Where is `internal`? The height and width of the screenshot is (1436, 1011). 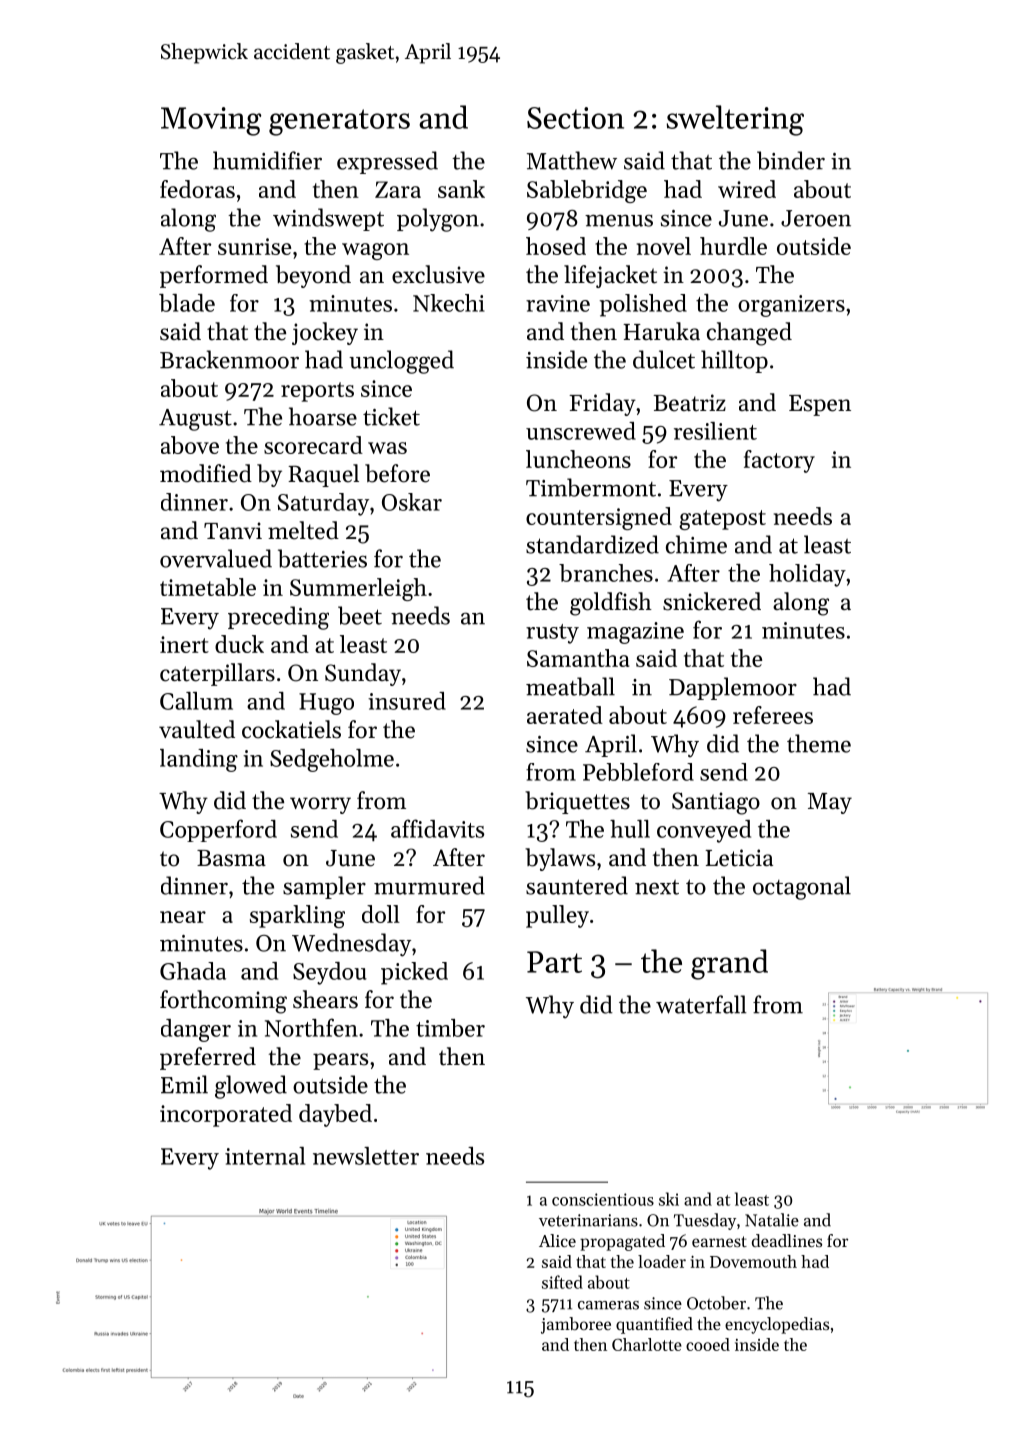
internal is located at coordinates (265, 1156).
